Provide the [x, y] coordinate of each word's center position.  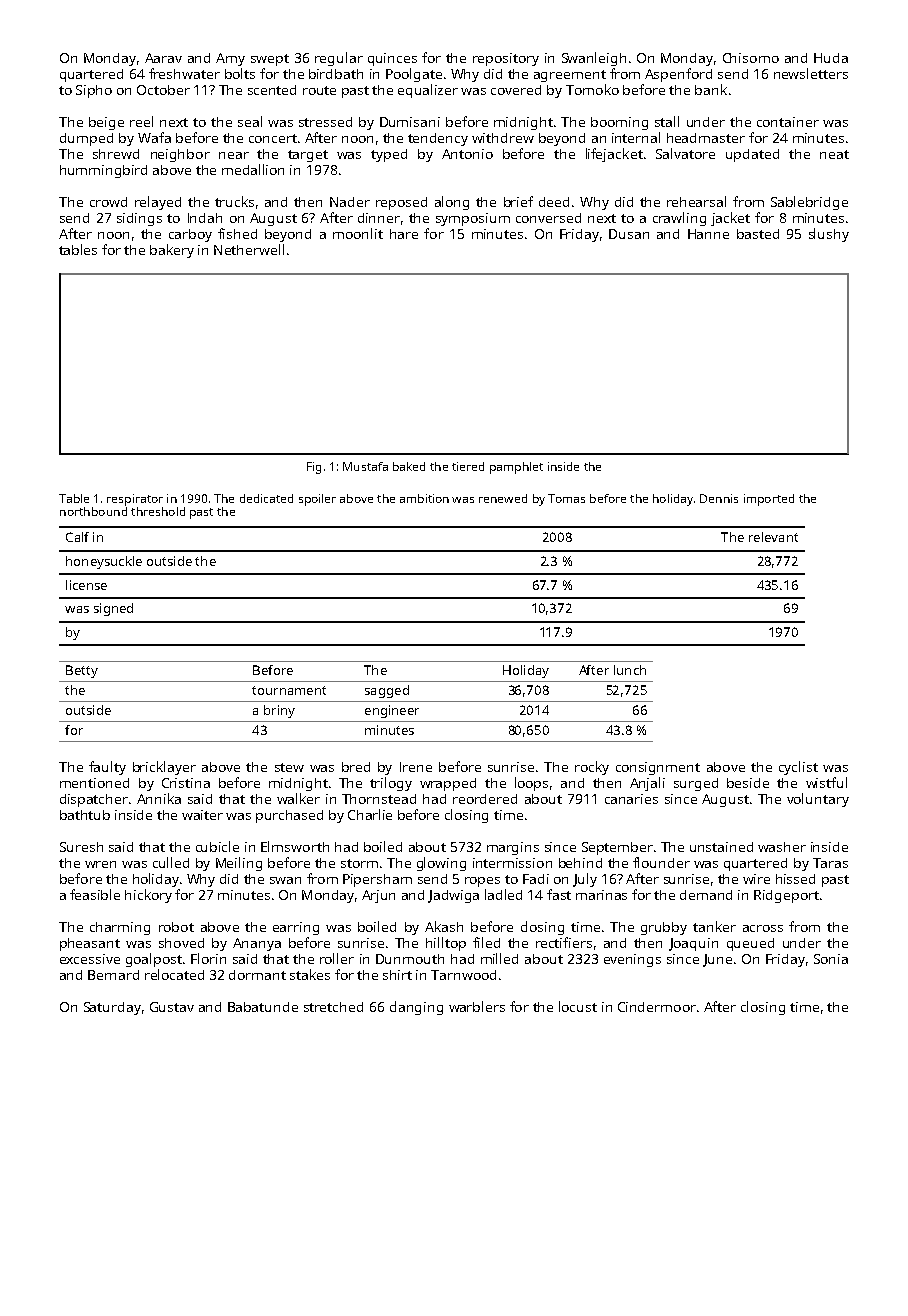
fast [559, 894]
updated [752, 155]
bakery [172, 251]
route [319, 90]
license [86, 585]
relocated [174, 974]
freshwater [184, 73]
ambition [424, 498]
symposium [473, 219]
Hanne [708, 234]
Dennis [719, 498]
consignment [658, 768]
